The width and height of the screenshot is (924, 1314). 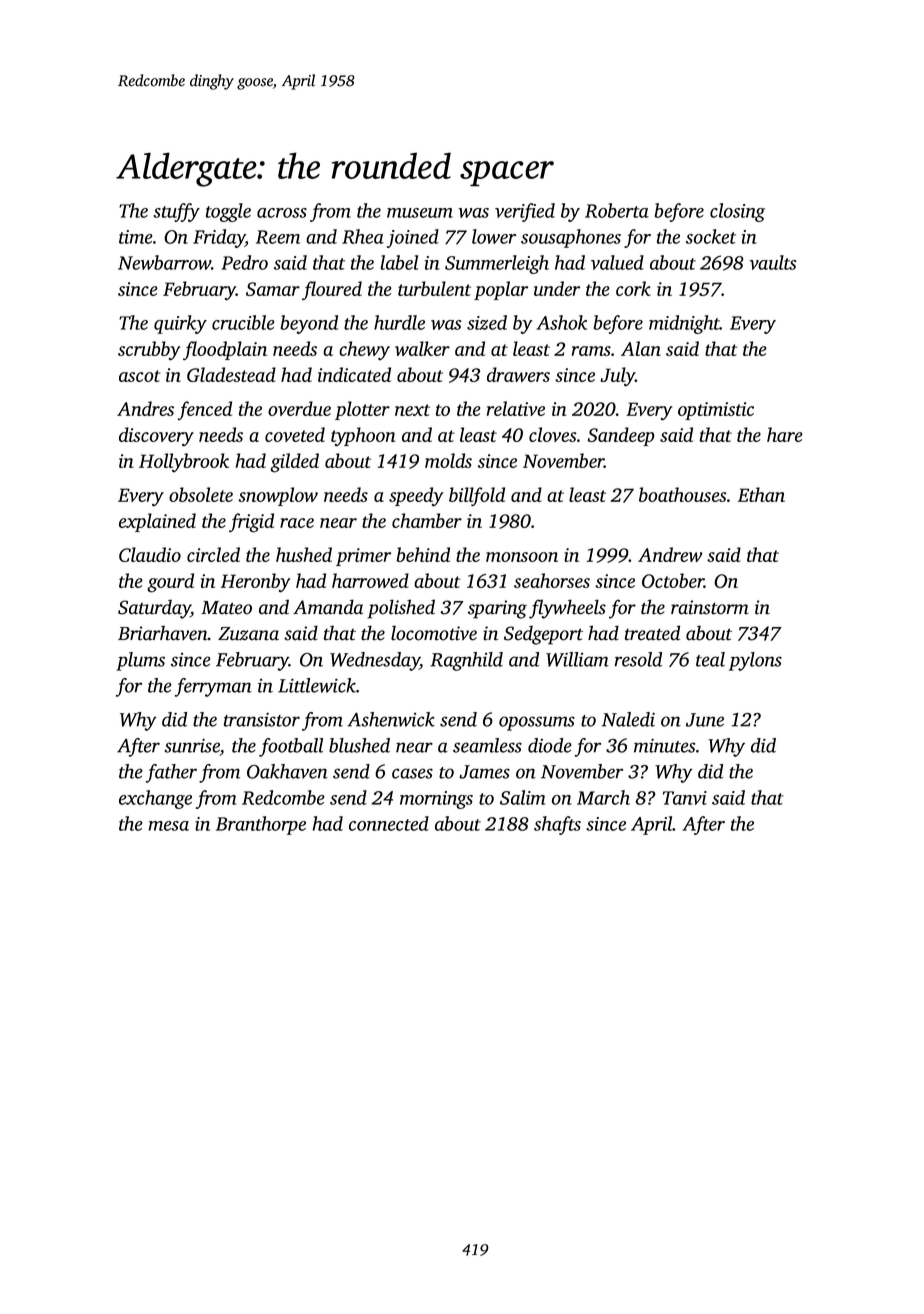 What do you see at coordinates (412, 773) in the screenshot?
I see `cases` at bounding box center [412, 773].
